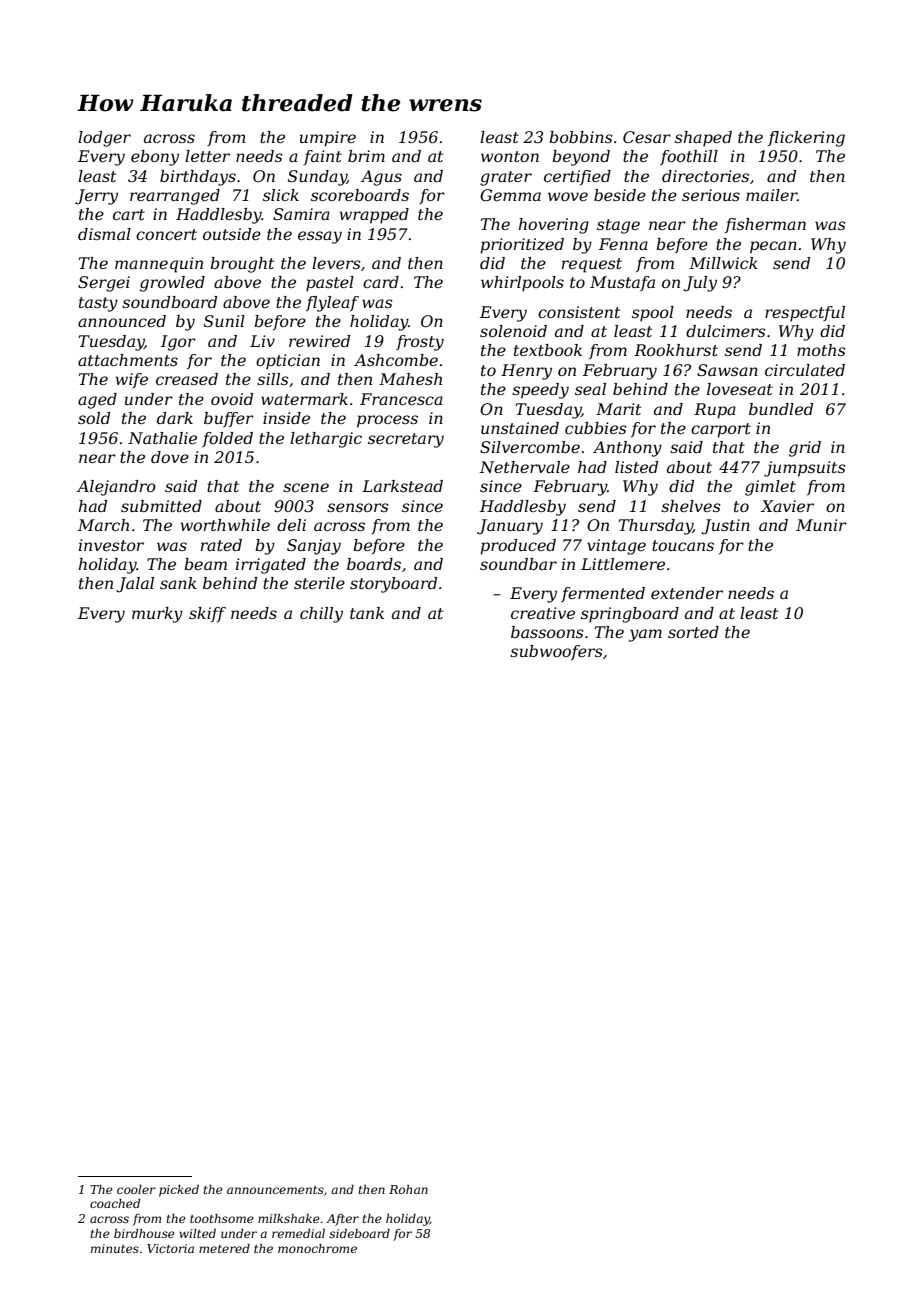  What do you see at coordinates (157, 615) in the screenshot?
I see `murky` at bounding box center [157, 615].
